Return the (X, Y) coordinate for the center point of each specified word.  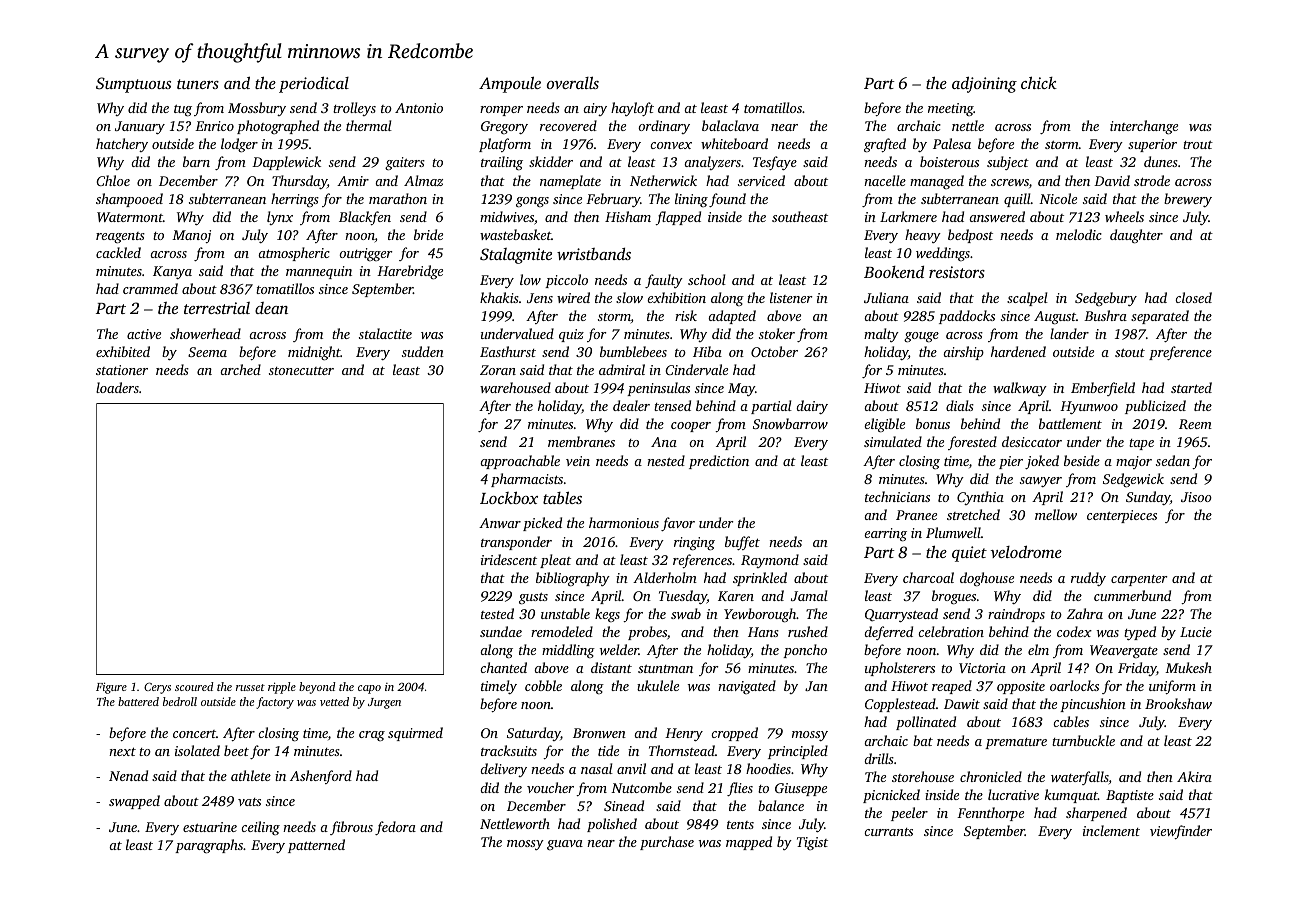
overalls (573, 82)
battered (138, 701)
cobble (543, 685)
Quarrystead (901, 615)
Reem (1195, 424)
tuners (198, 84)
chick (1039, 82)
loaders (117, 387)
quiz (571, 335)
